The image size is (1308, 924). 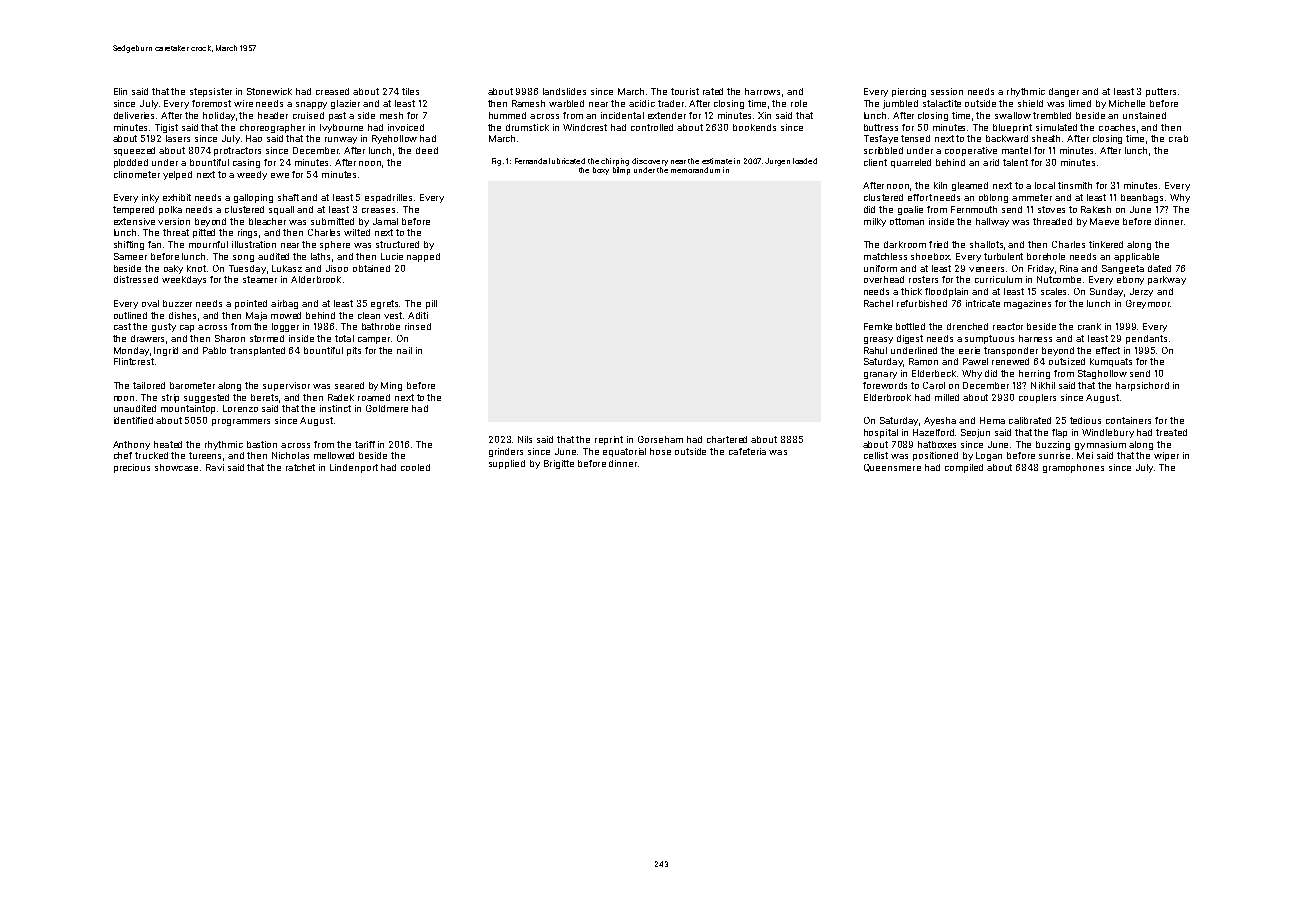 What do you see at coordinates (1108, 350) in the image?
I see `effect` at bounding box center [1108, 350].
